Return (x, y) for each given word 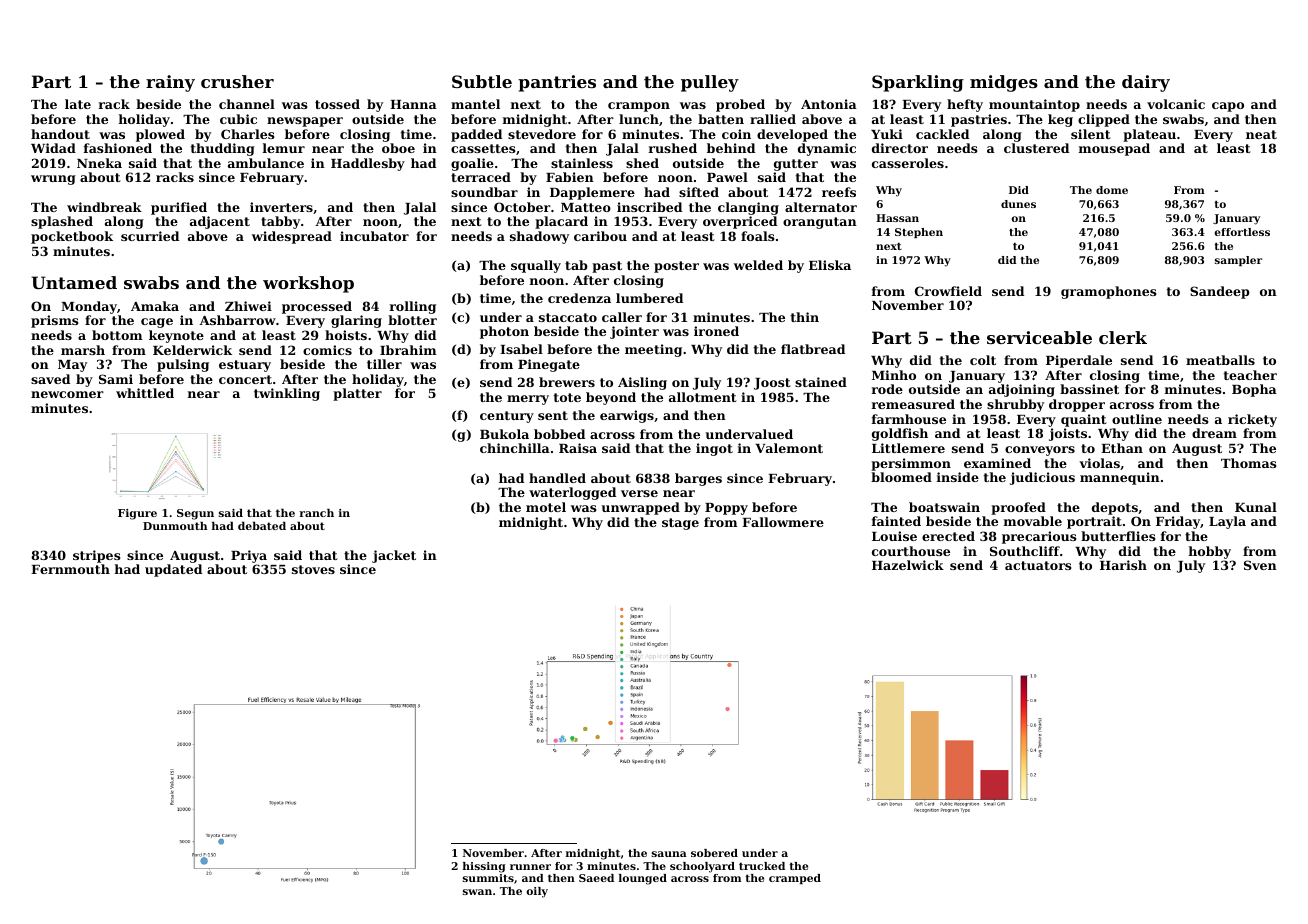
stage (680, 524)
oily (537, 892)
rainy (170, 83)
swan (477, 892)
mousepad (1114, 149)
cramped (795, 879)
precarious (1039, 537)
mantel (475, 104)
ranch (316, 512)
